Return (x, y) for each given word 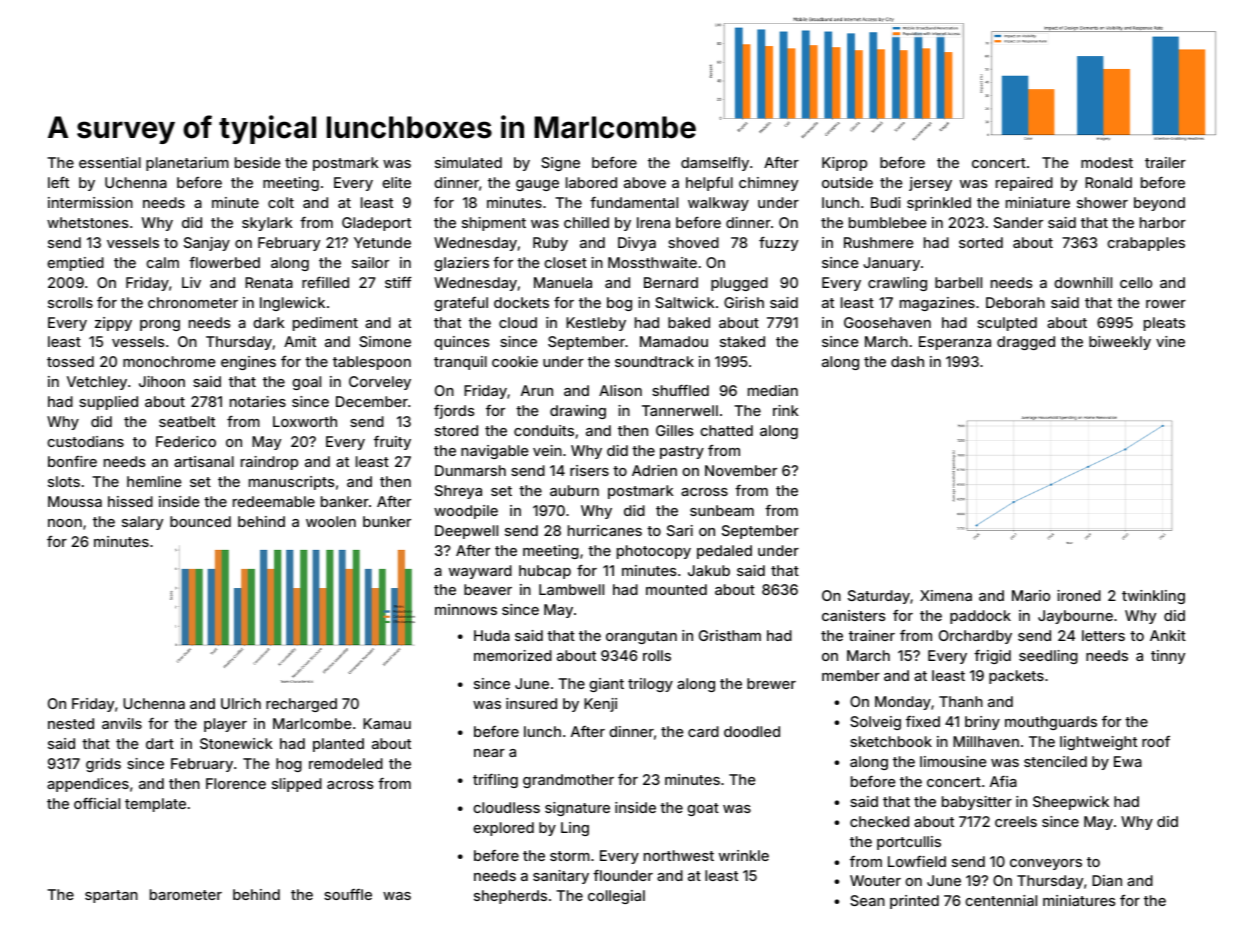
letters (1103, 635)
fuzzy (778, 244)
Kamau (387, 723)
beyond (1159, 204)
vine (1170, 341)
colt (281, 202)
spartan (111, 896)
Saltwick (685, 302)
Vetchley (97, 383)
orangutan (641, 637)
